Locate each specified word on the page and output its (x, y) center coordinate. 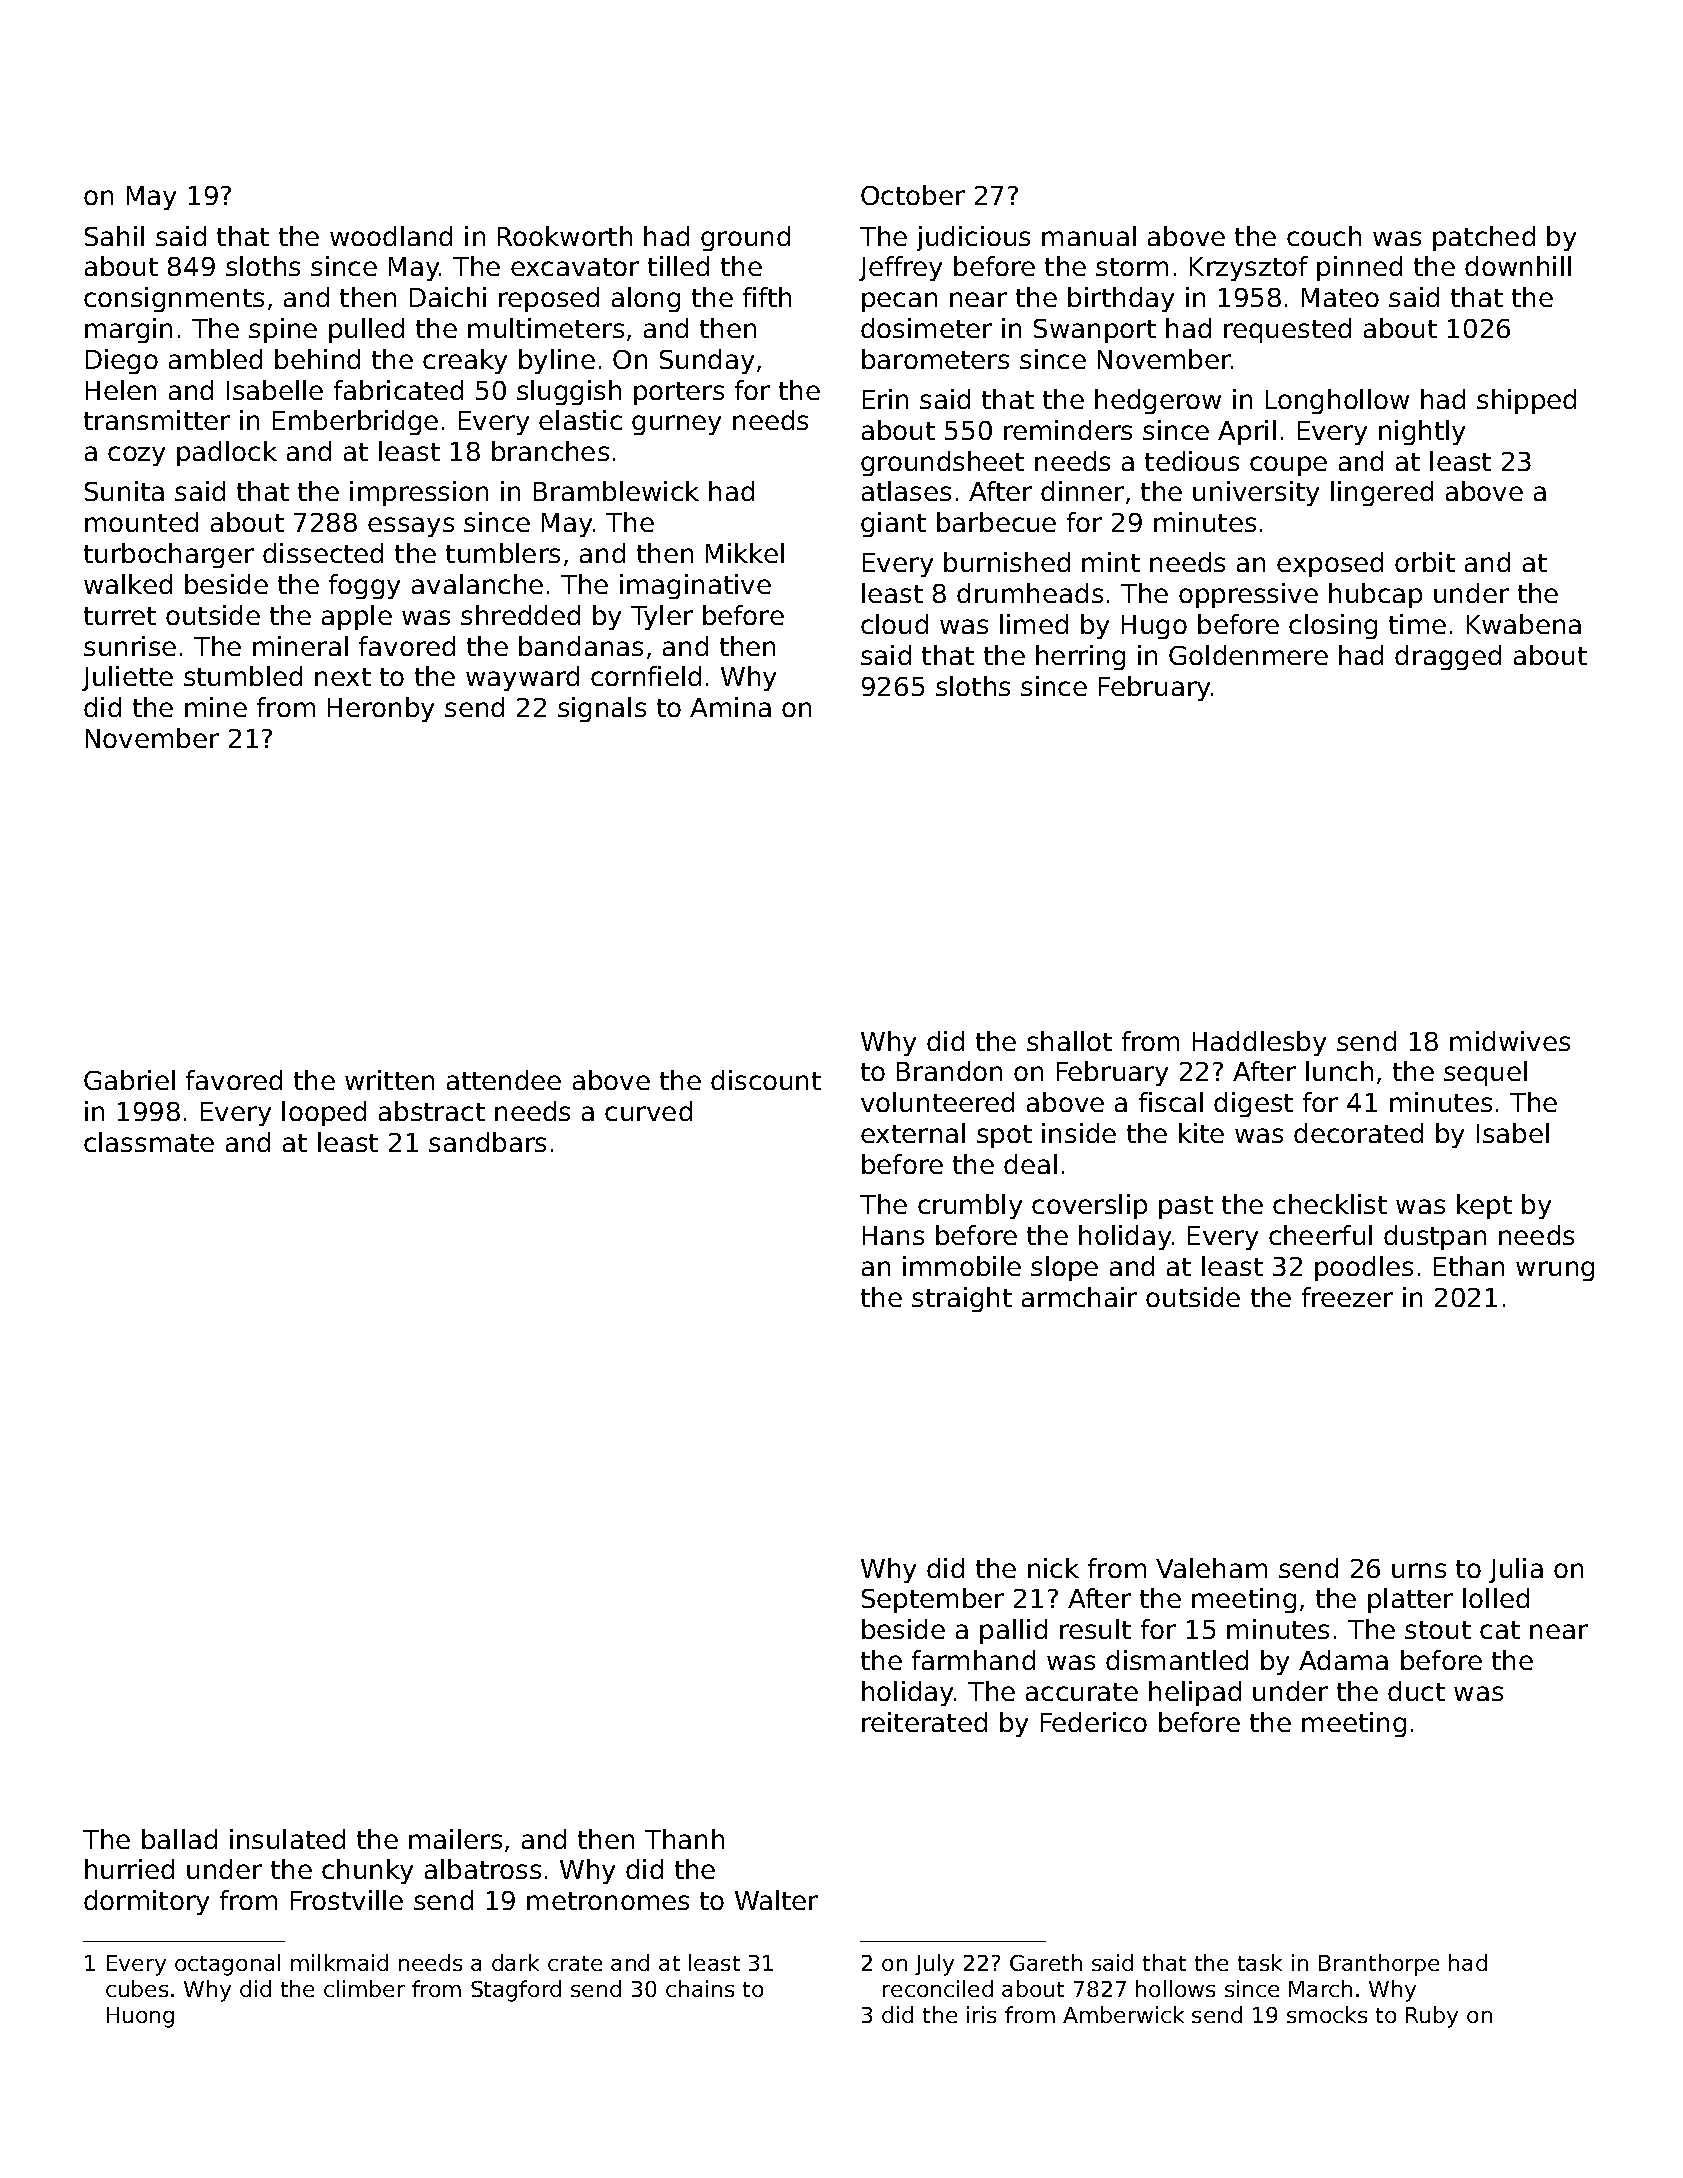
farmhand (973, 1660)
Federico (1094, 1722)
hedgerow (1158, 401)
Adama (1343, 1660)
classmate (149, 1142)
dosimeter (926, 328)
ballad (179, 1839)
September (933, 1600)
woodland (391, 236)
